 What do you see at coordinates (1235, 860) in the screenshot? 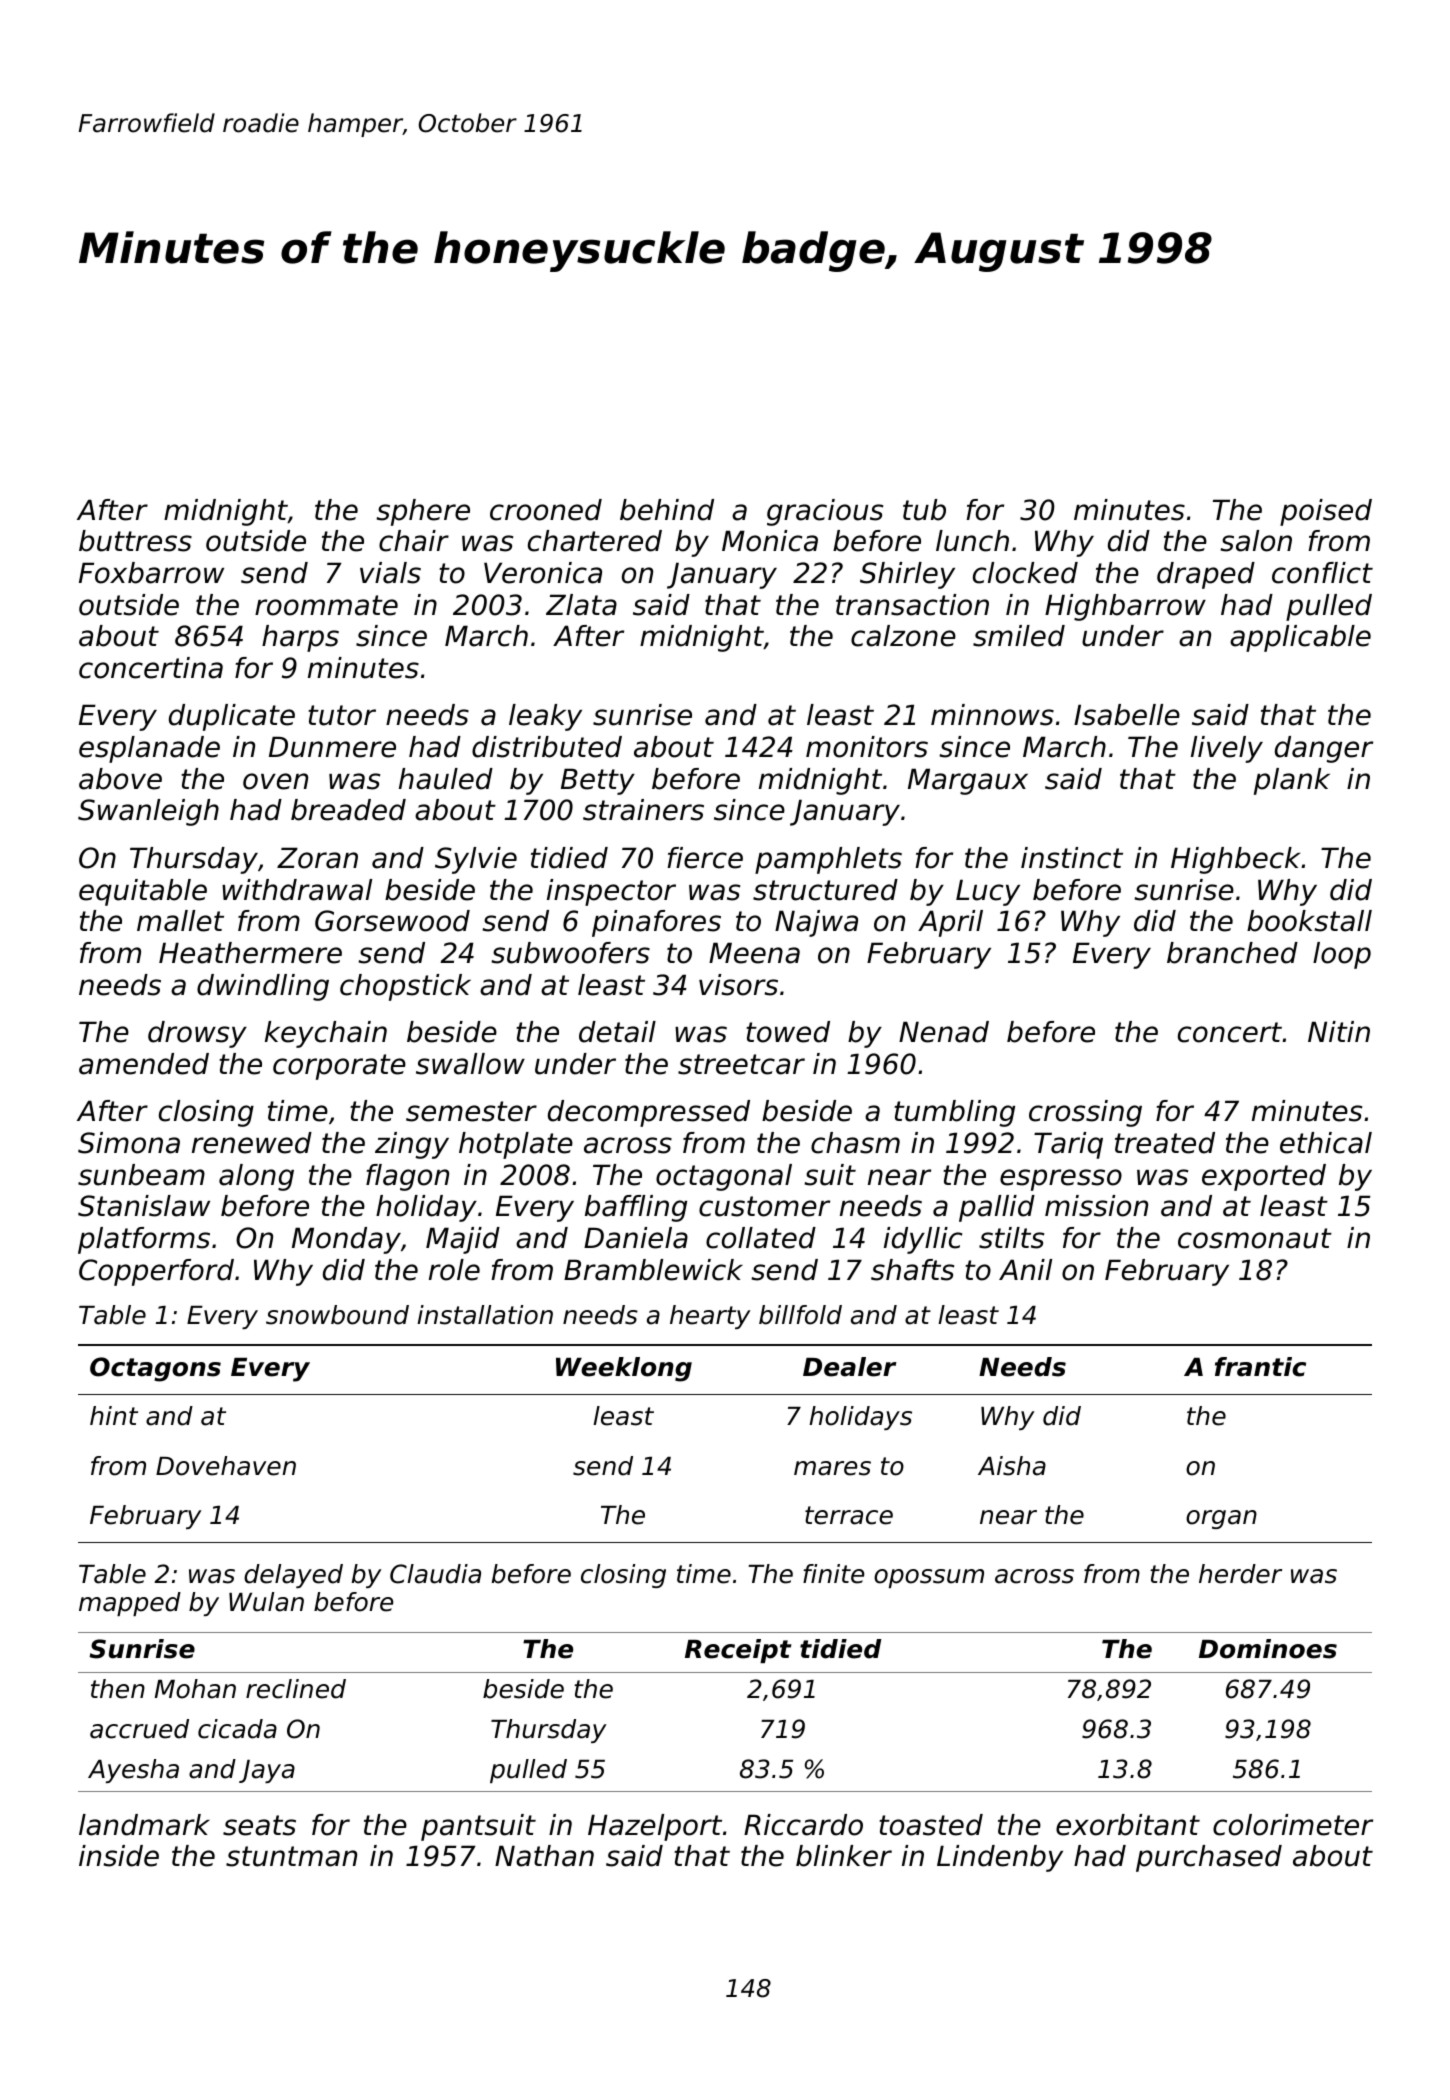
I see `Highbeck` at bounding box center [1235, 860].
